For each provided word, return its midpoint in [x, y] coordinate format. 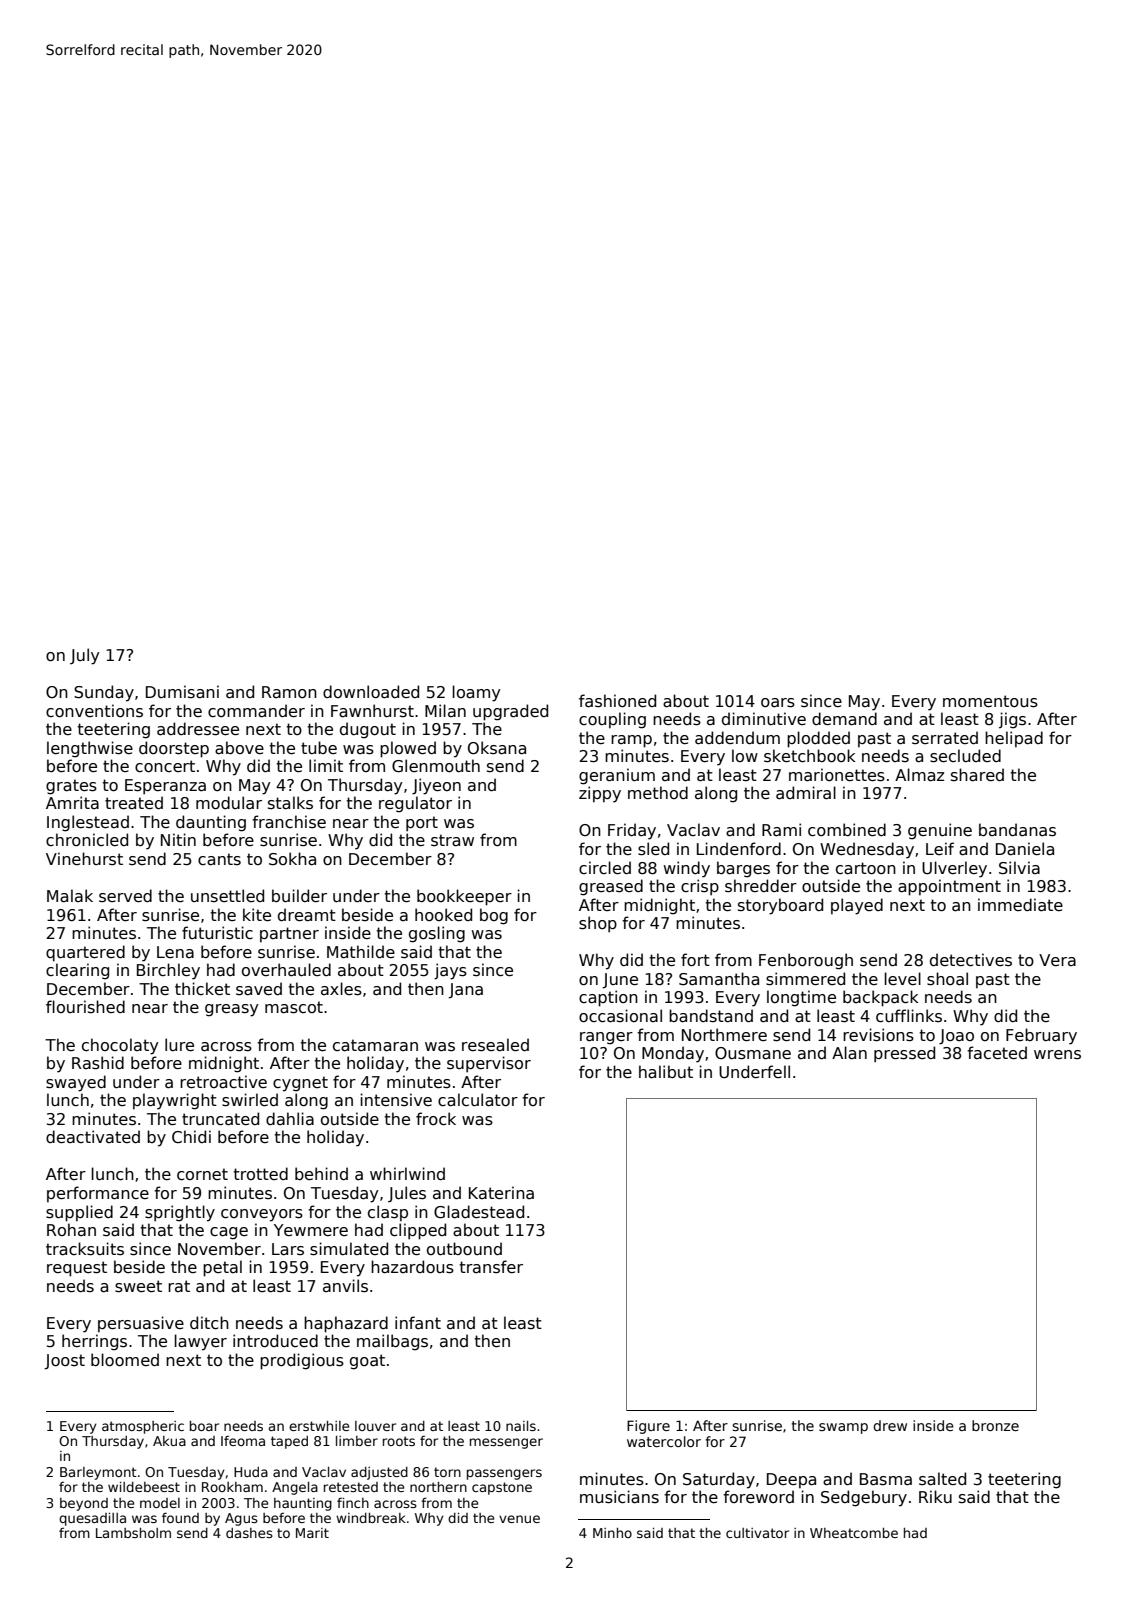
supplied [79, 1213]
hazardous [412, 1267]
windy [686, 869]
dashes [249, 1533]
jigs [1012, 720]
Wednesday [867, 850]
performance [98, 1194]
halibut [666, 1072]
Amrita [72, 802]
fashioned [617, 701]
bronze [995, 1425]
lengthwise [90, 749]
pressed [904, 1054]
